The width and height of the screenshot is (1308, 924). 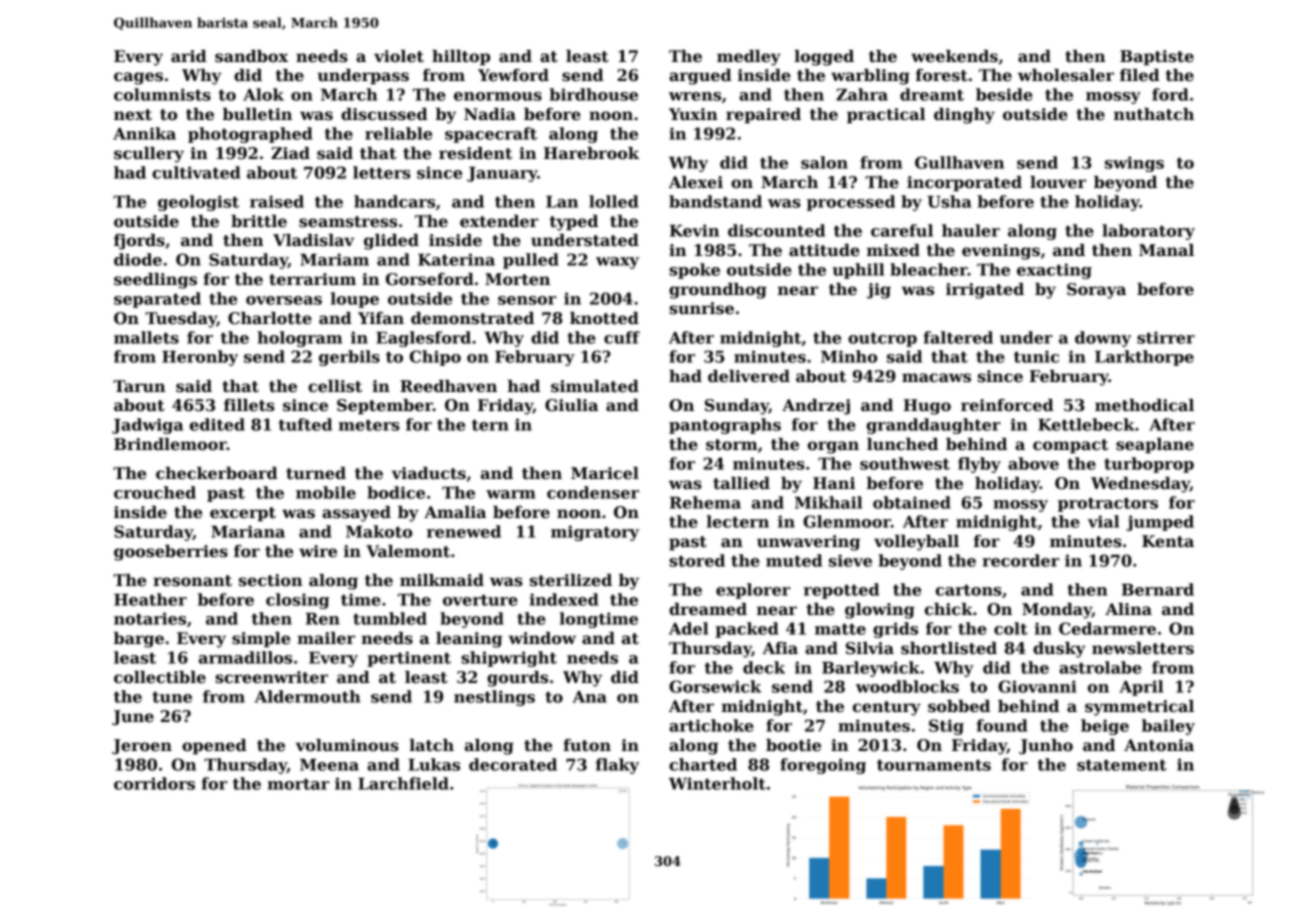 I want to click on Baptiste, so click(x=1157, y=58).
